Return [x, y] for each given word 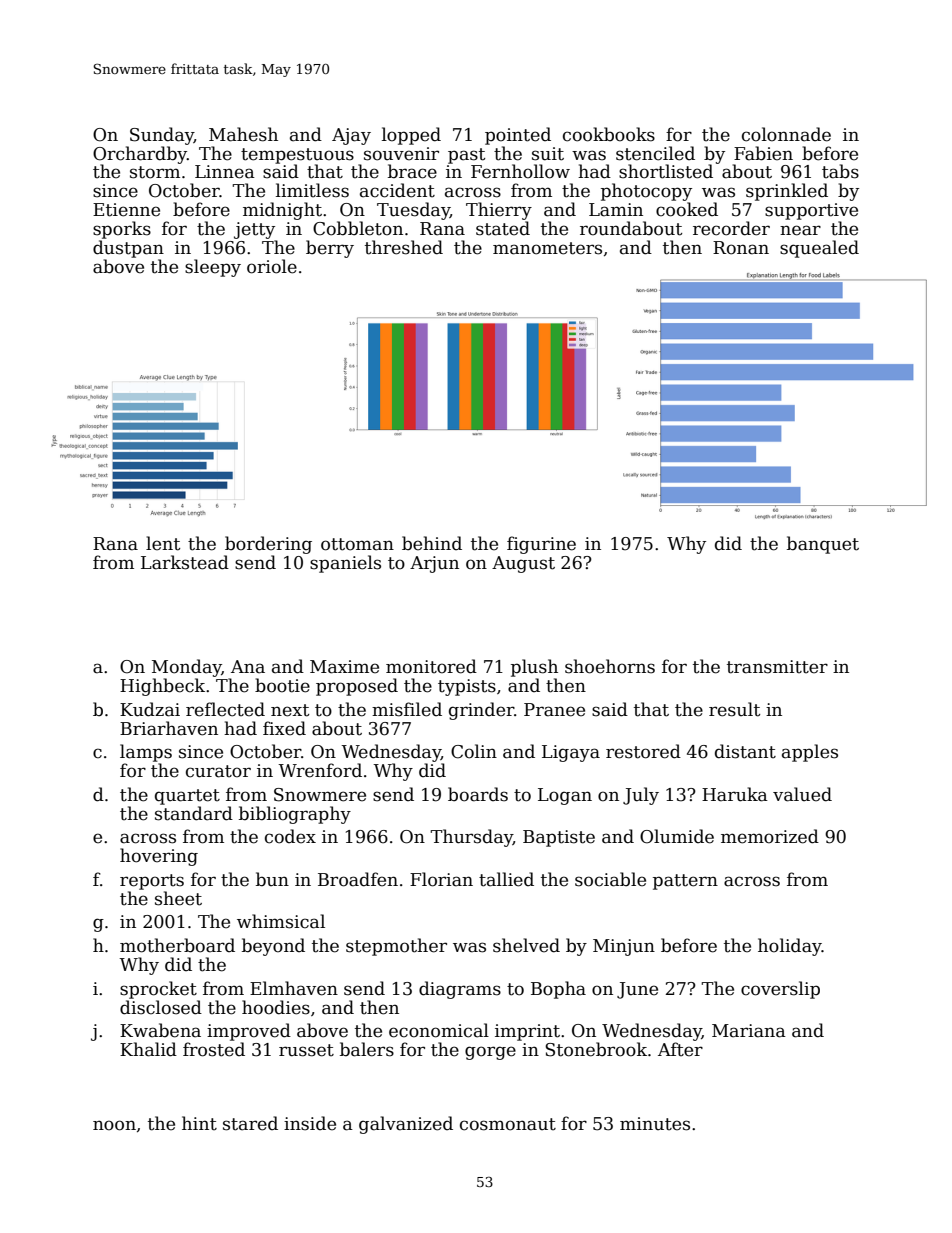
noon [114, 1125]
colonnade [786, 134]
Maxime [344, 667]
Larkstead [185, 562]
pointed [518, 136]
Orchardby [140, 155]
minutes [655, 1124]
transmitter [777, 667]
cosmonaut [508, 1124]
